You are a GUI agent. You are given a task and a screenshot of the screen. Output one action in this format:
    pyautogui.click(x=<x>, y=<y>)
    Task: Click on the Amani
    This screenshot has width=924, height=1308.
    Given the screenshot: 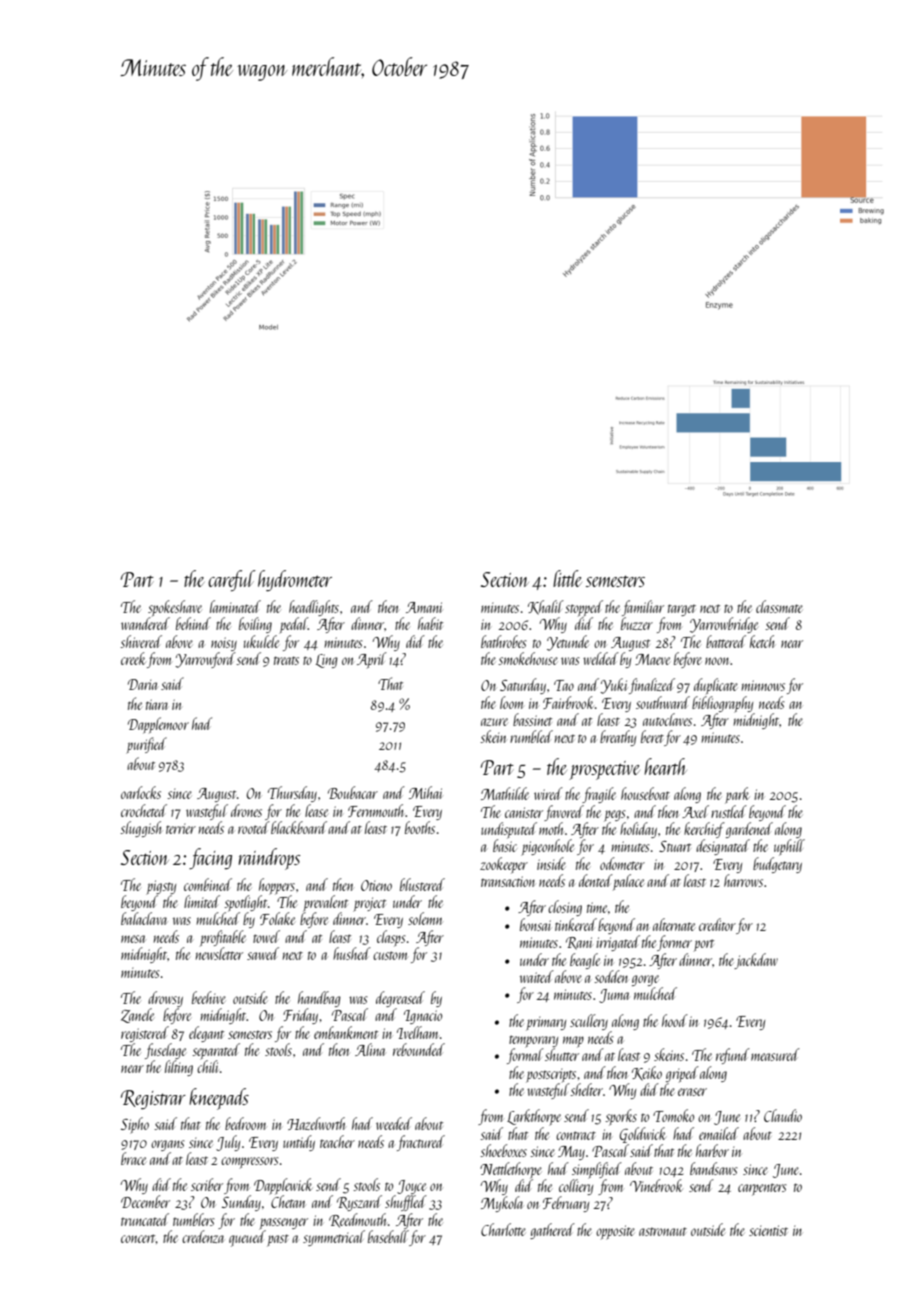 What is the action you would take?
    pyautogui.click(x=424, y=607)
